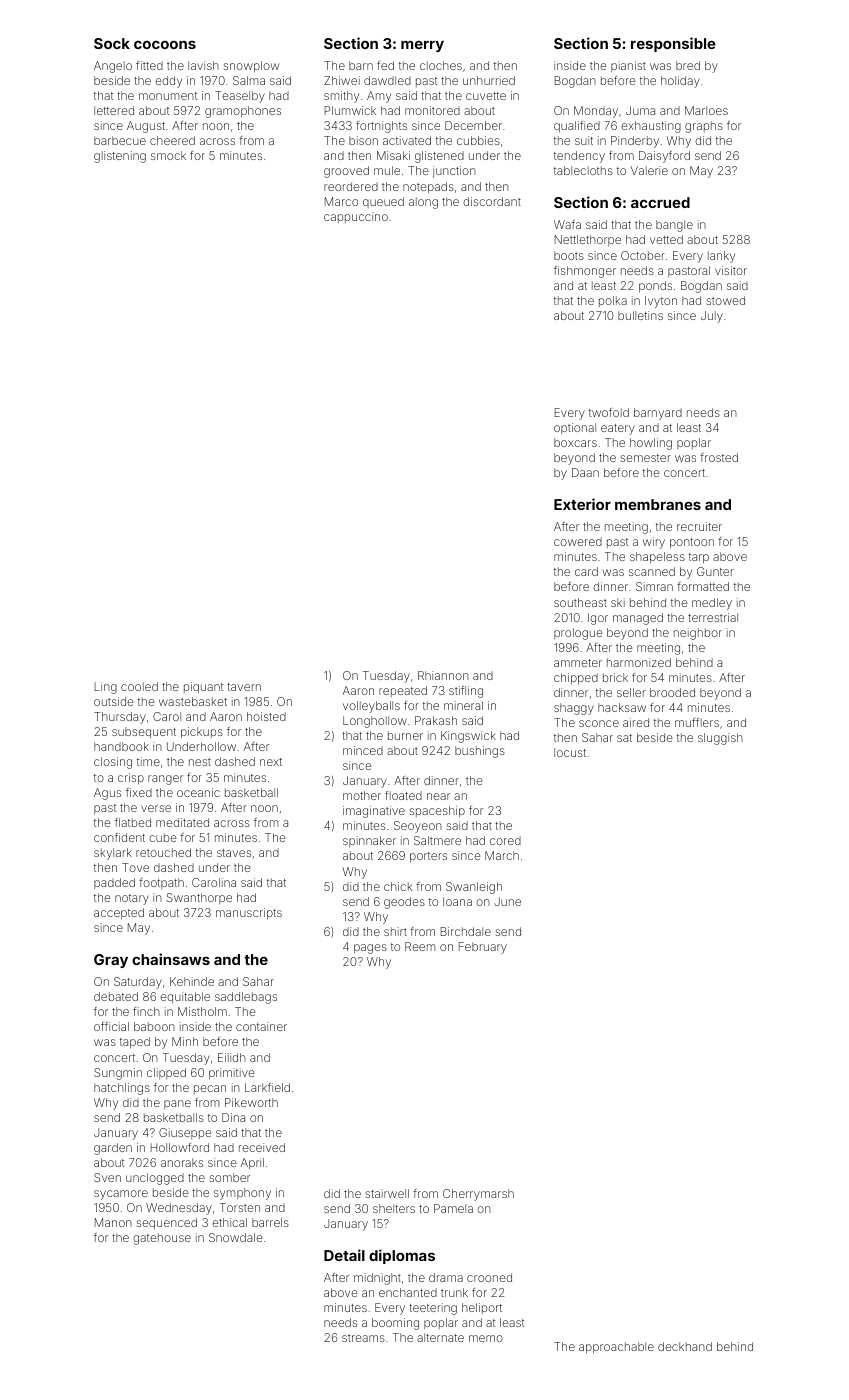 Image resolution: width=849 pixels, height=1400 pixels. Describe the element at coordinates (575, 428) in the image. I see `optional` at that location.
